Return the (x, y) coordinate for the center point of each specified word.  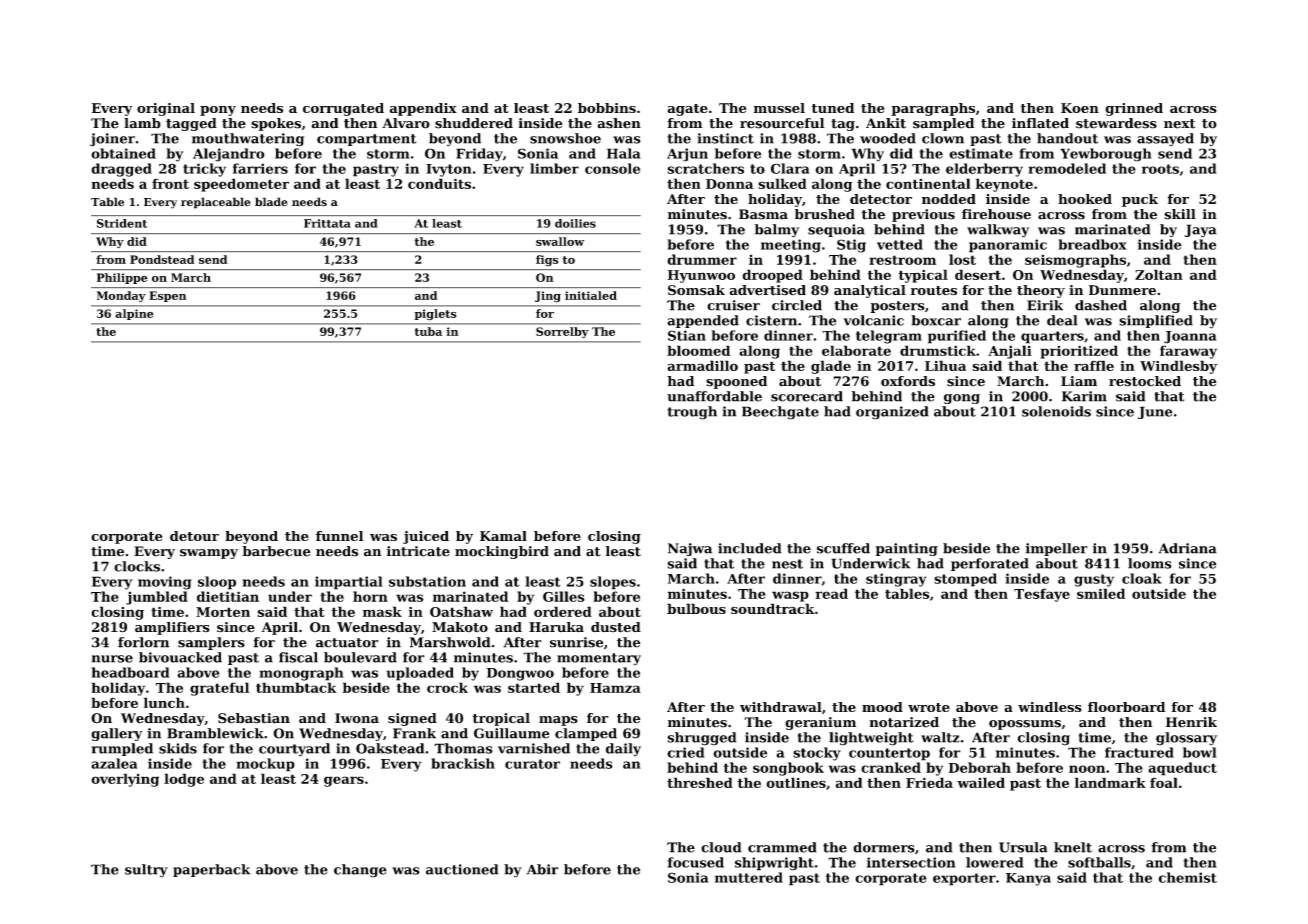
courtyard (294, 750)
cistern (771, 320)
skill (1180, 214)
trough (692, 413)
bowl (1200, 752)
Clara (790, 168)
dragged (121, 170)
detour (194, 536)
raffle (1094, 365)
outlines (796, 782)
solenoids (1056, 411)
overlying (125, 780)
